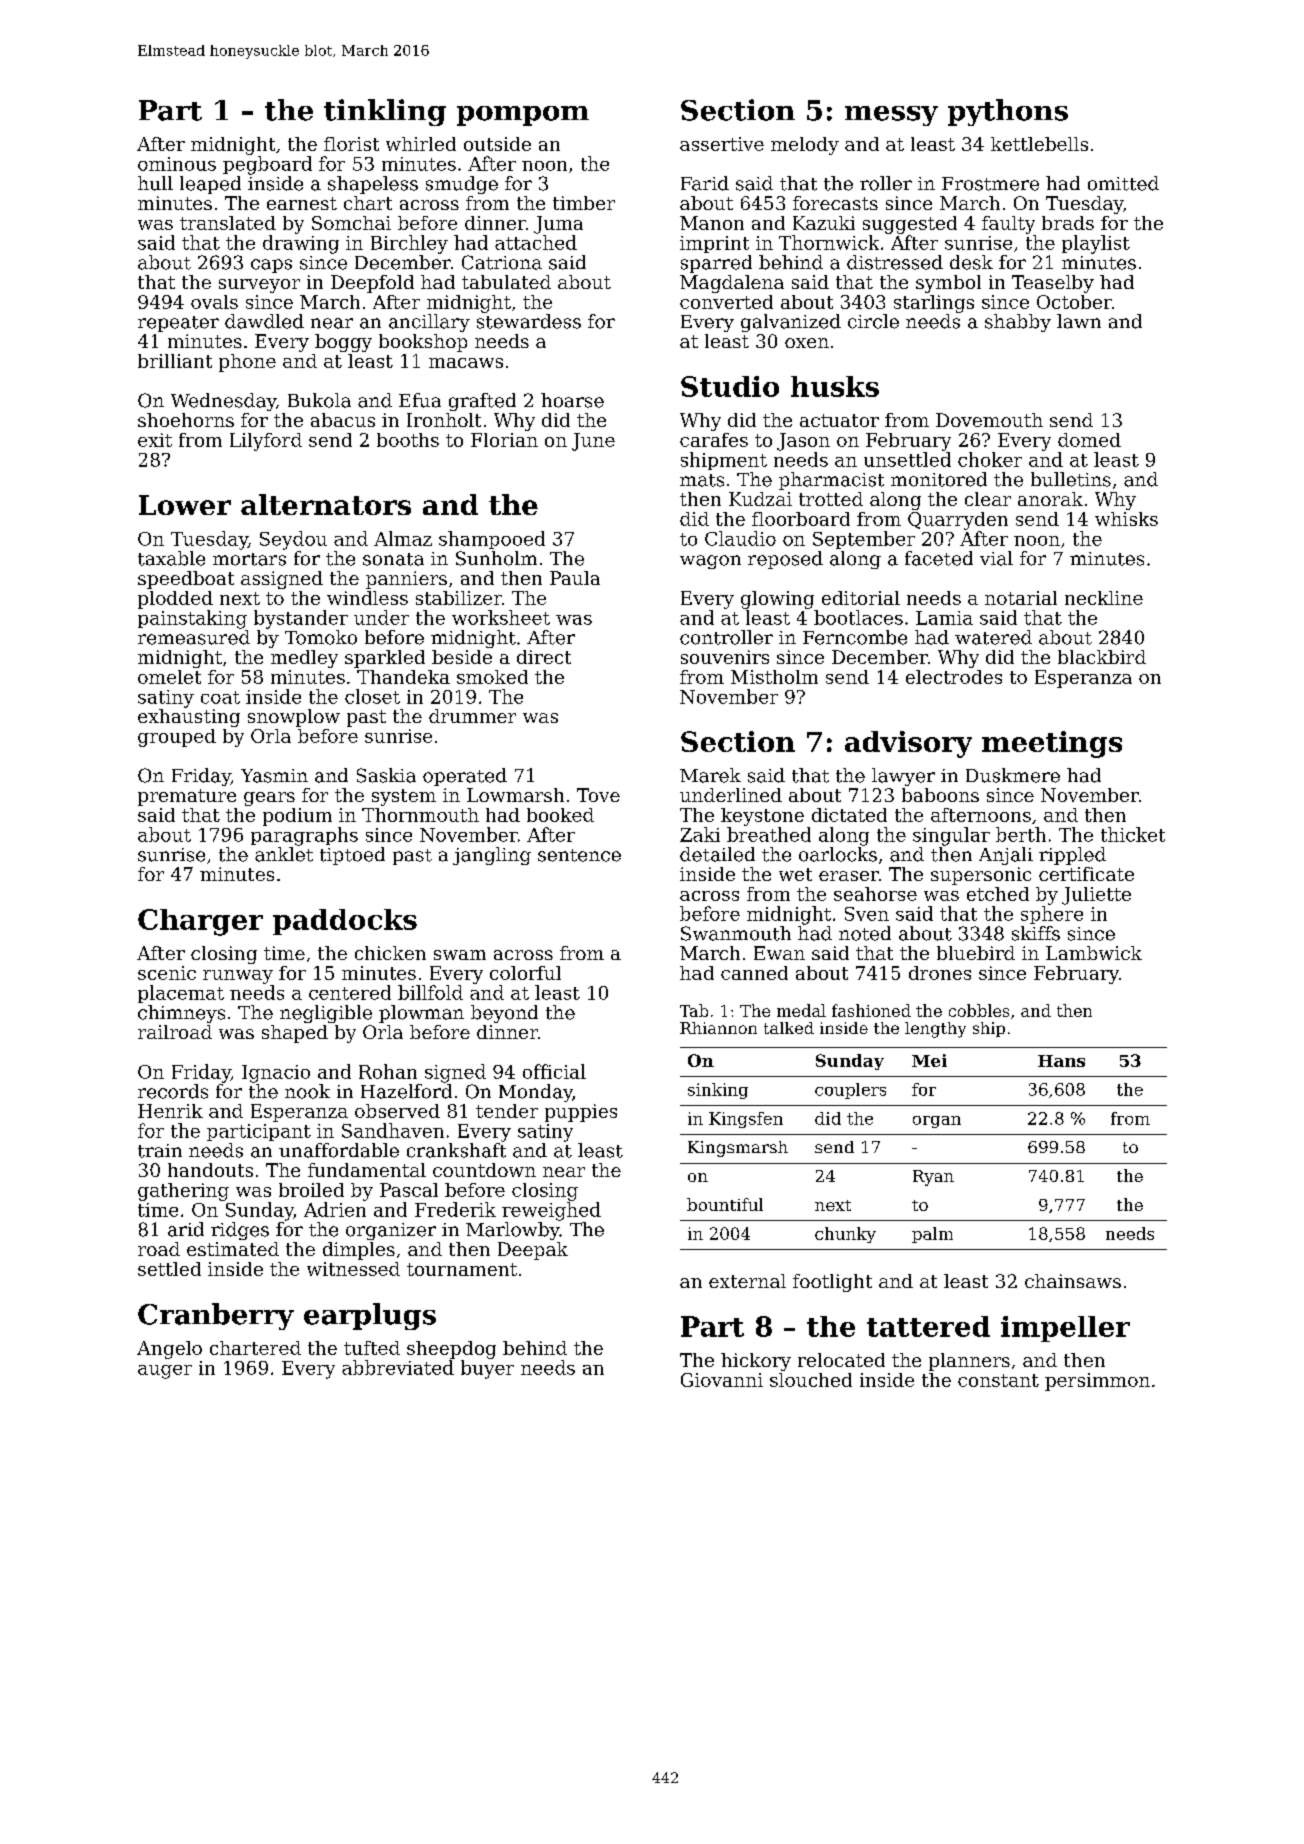  I want to click on whisks, so click(1126, 519).
